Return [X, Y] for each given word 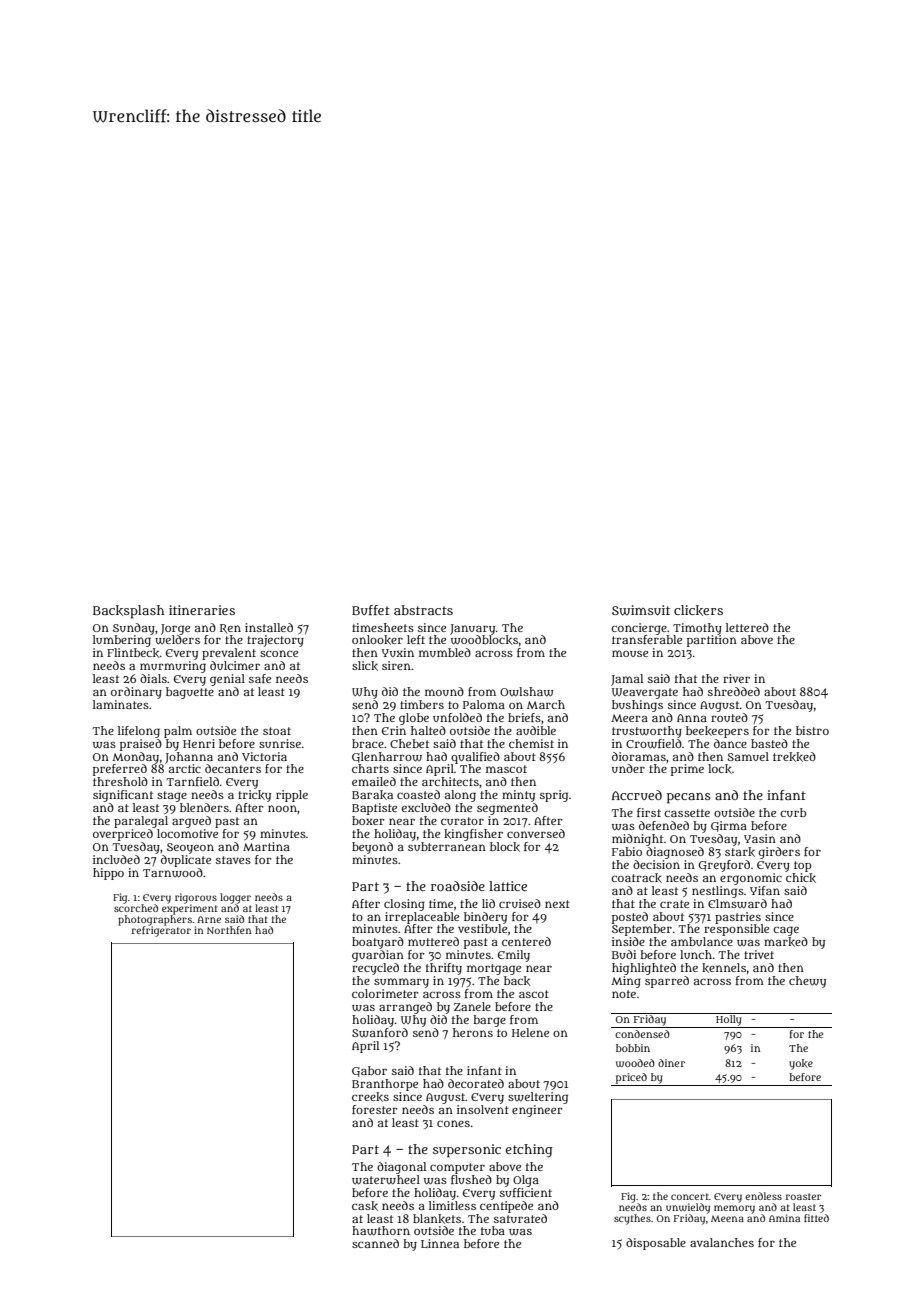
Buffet [371, 610]
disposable [656, 1244]
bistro [812, 730]
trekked [794, 757]
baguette [190, 693]
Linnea [440, 1243]
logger [235, 898]
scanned [375, 1243]
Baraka [372, 795]
